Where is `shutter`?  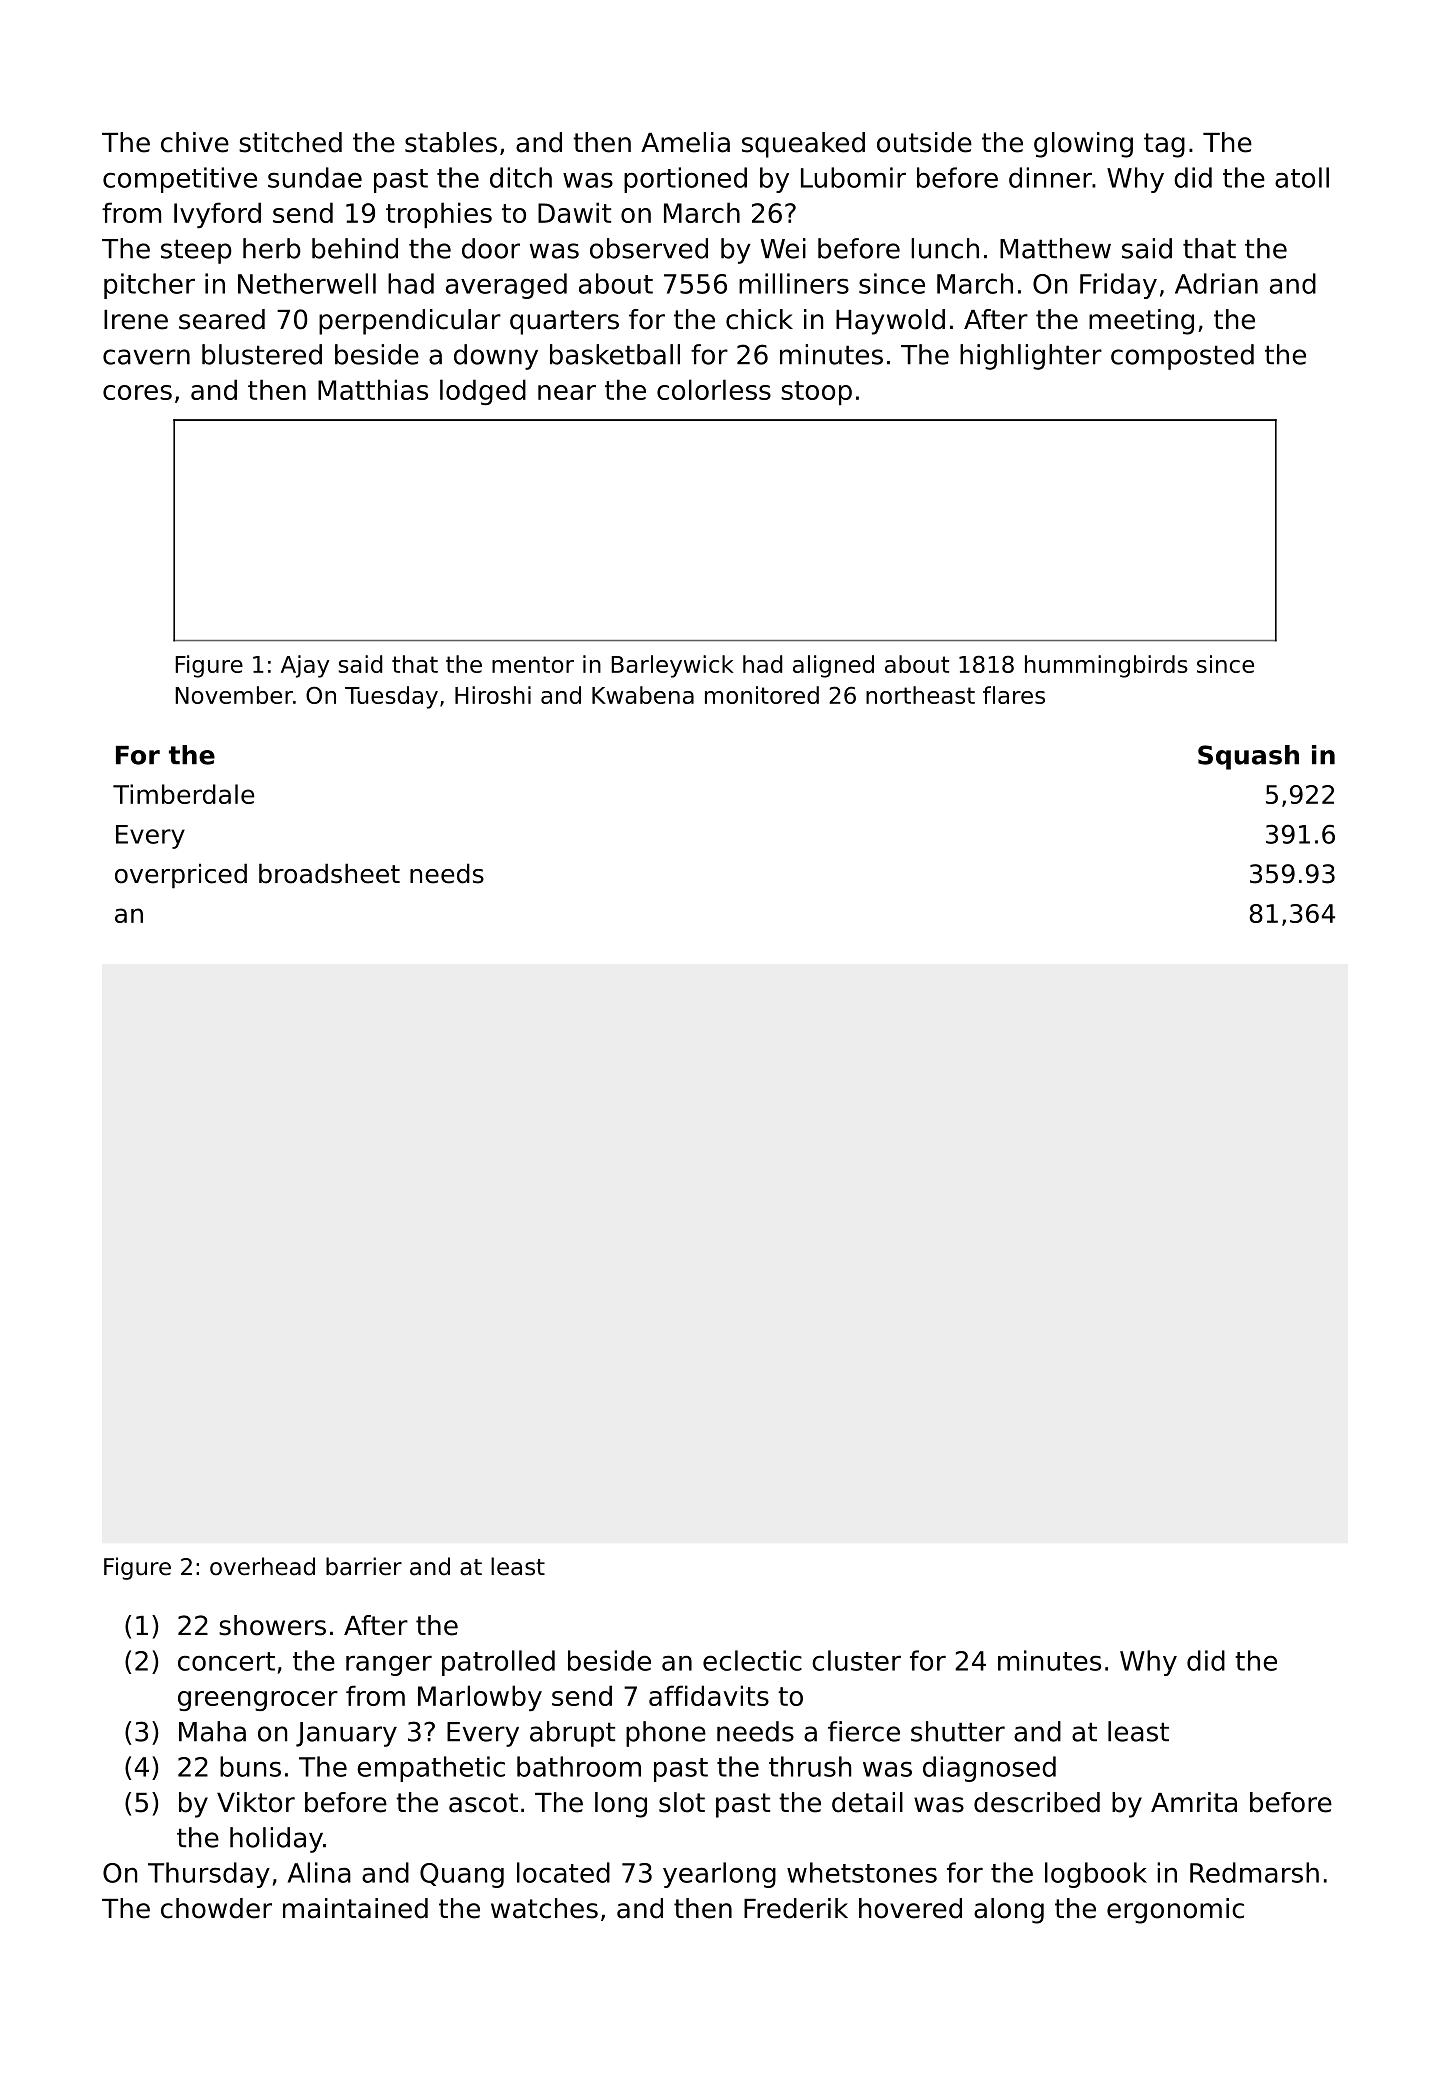
shutter is located at coordinates (958, 1731).
